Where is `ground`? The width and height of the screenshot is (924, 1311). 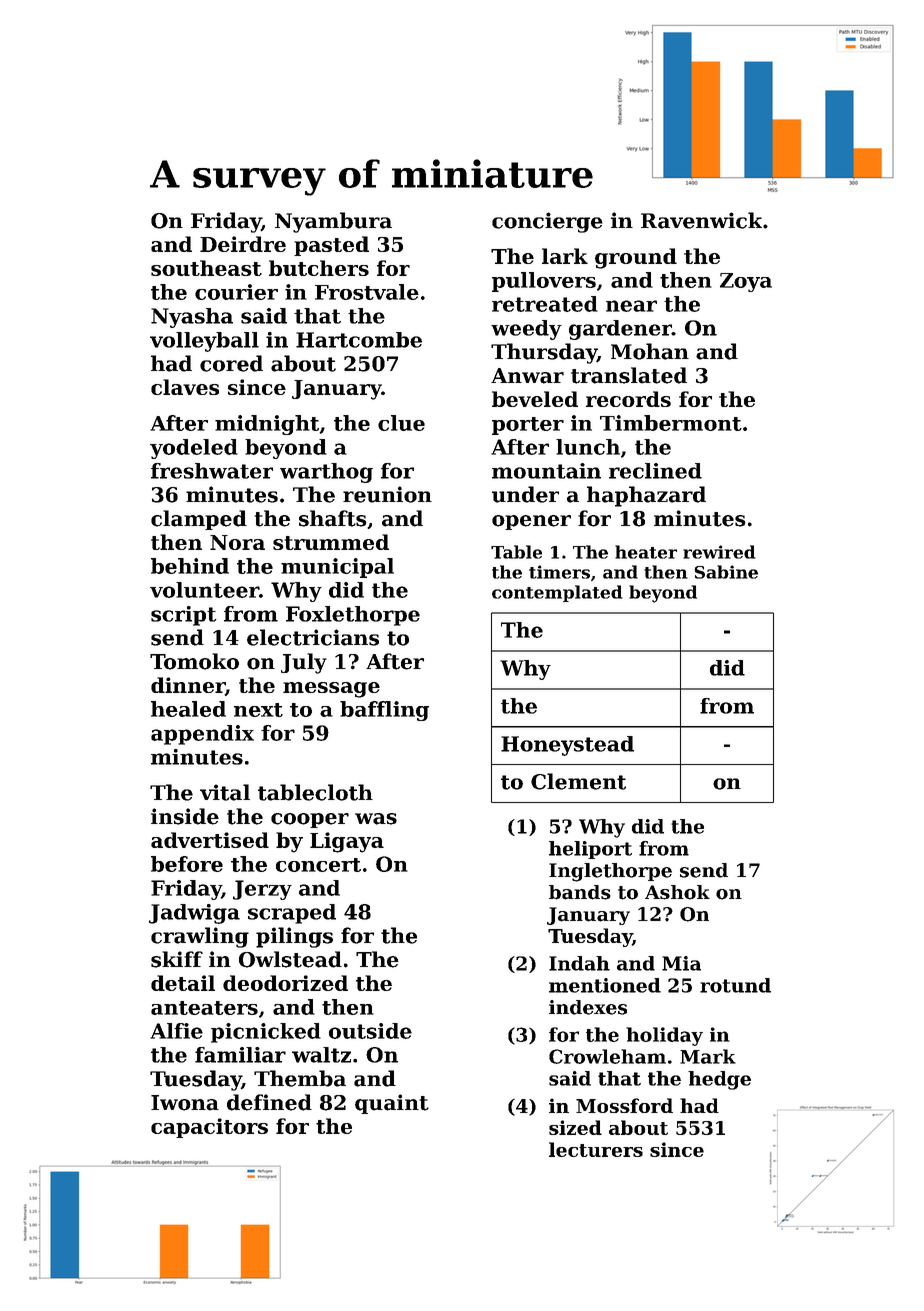
ground is located at coordinates (636, 258).
